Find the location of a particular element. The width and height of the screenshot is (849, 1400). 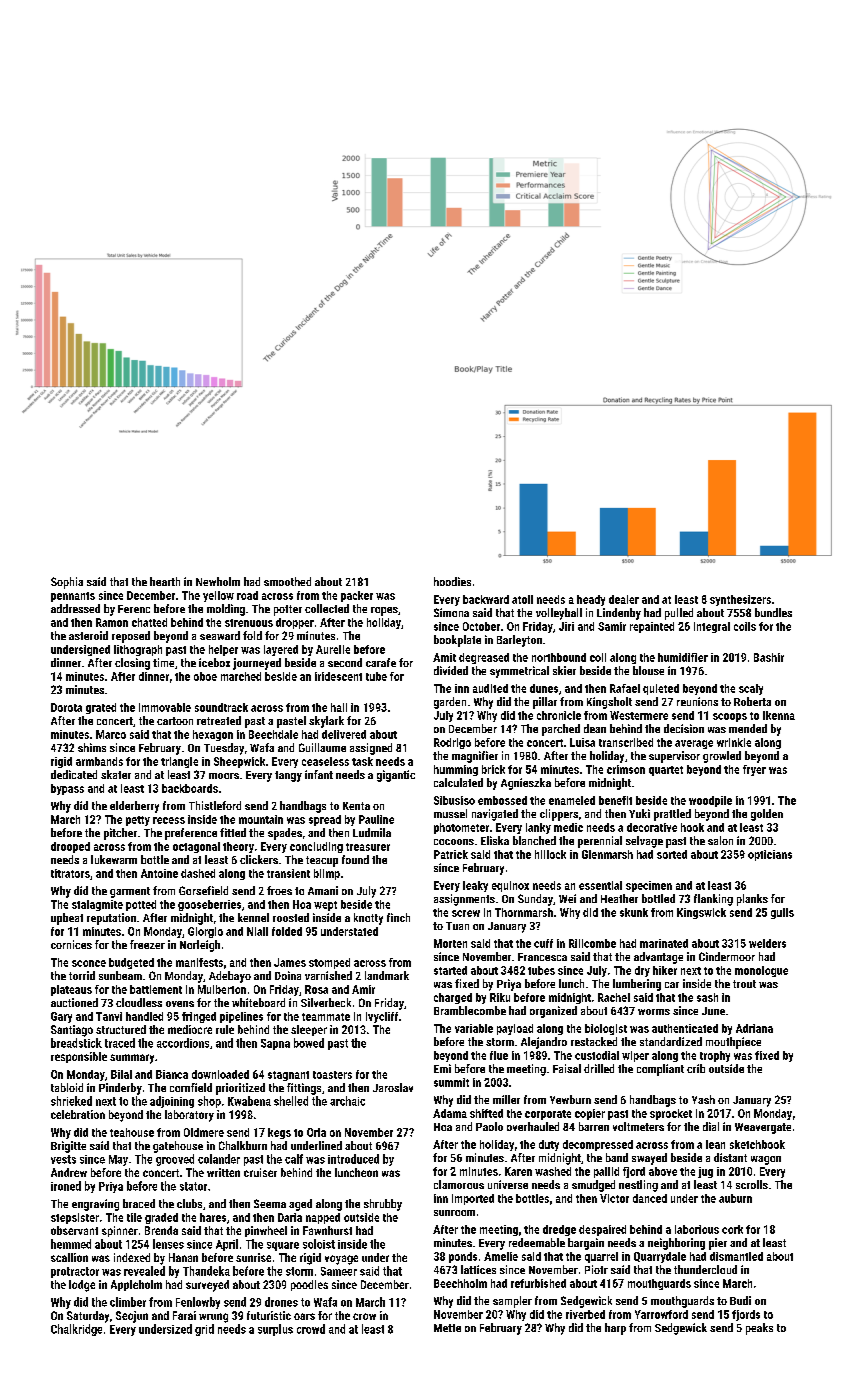

atoll is located at coordinates (522, 599).
